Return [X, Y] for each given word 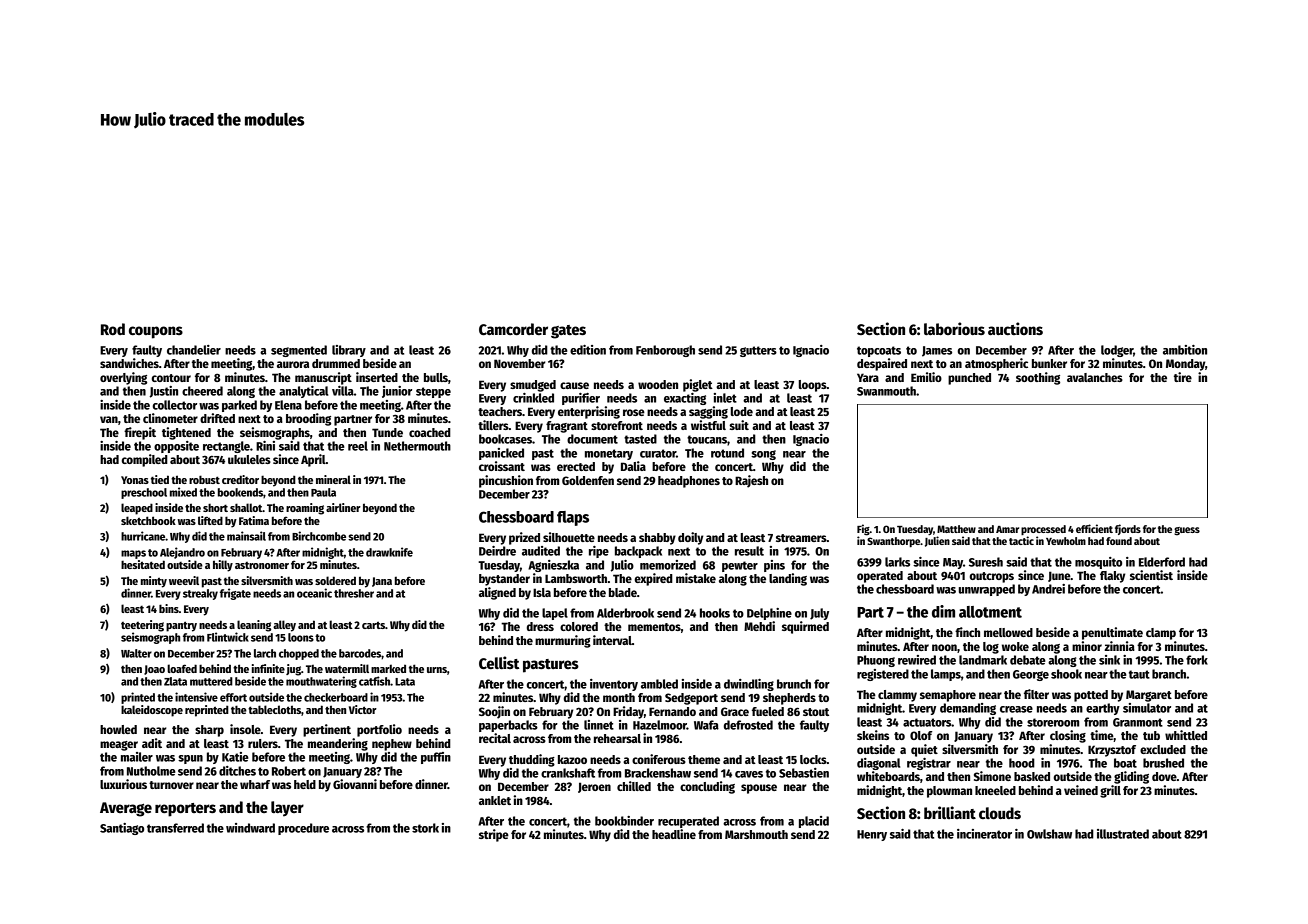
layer [287, 809]
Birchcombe [319, 536]
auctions [1015, 328]
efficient [1094, 528]
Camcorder [513, 329]
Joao [154, 670]
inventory [614, 685]
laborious [954, 328]
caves [749, 774]
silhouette [569, 537]
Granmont [1138, 722]
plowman [949, 792]
